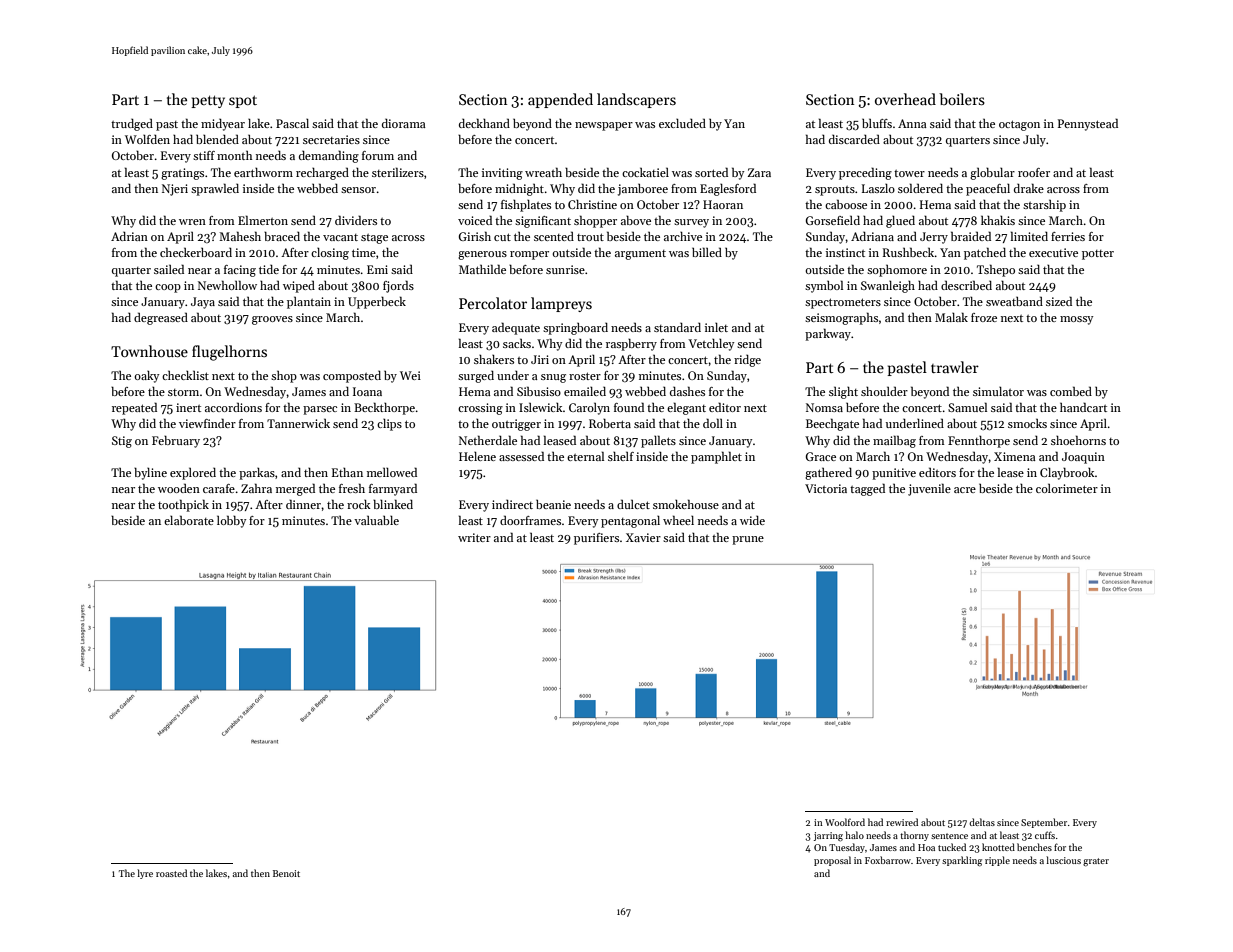 The image size is (1233, 952). What do you see at coordinates (828, 837) in the screenshot?
I see `jarring` at bounding box center [828, 837].
